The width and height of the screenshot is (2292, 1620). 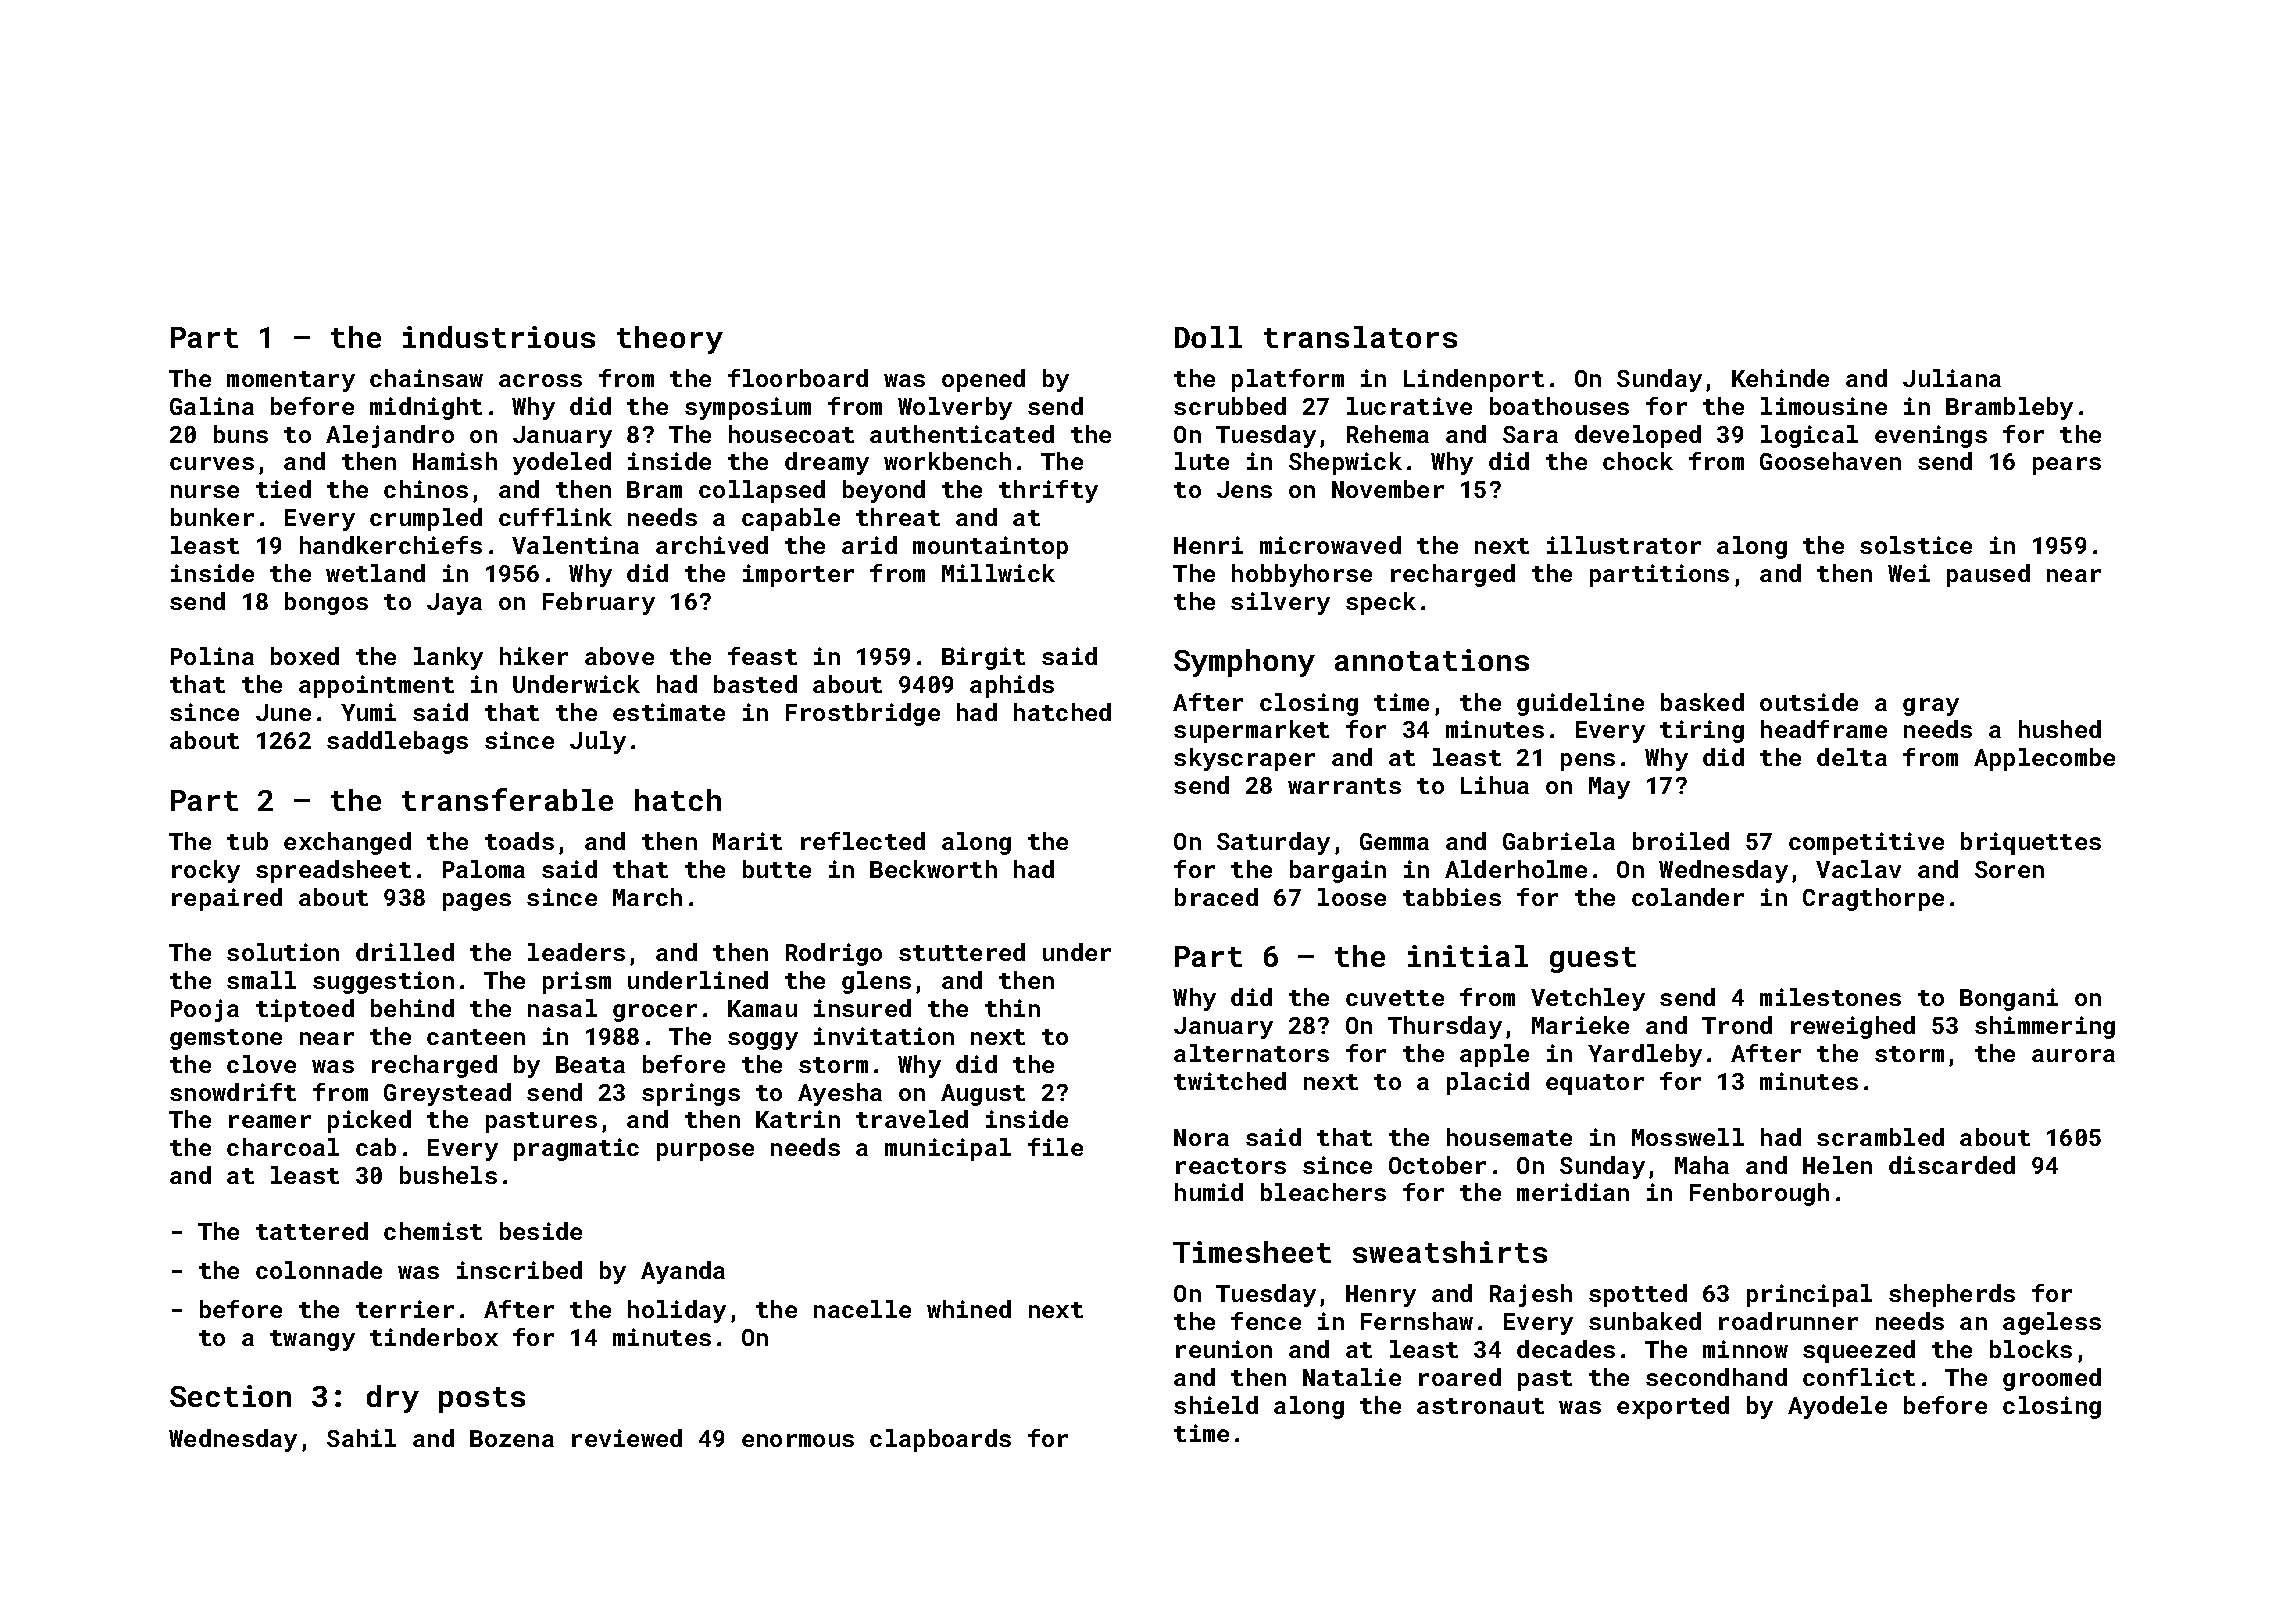 What do you see at coordinates (1624, 545) in the screenshot?
I see `illustrator` at bounding box center [1624, 545].
